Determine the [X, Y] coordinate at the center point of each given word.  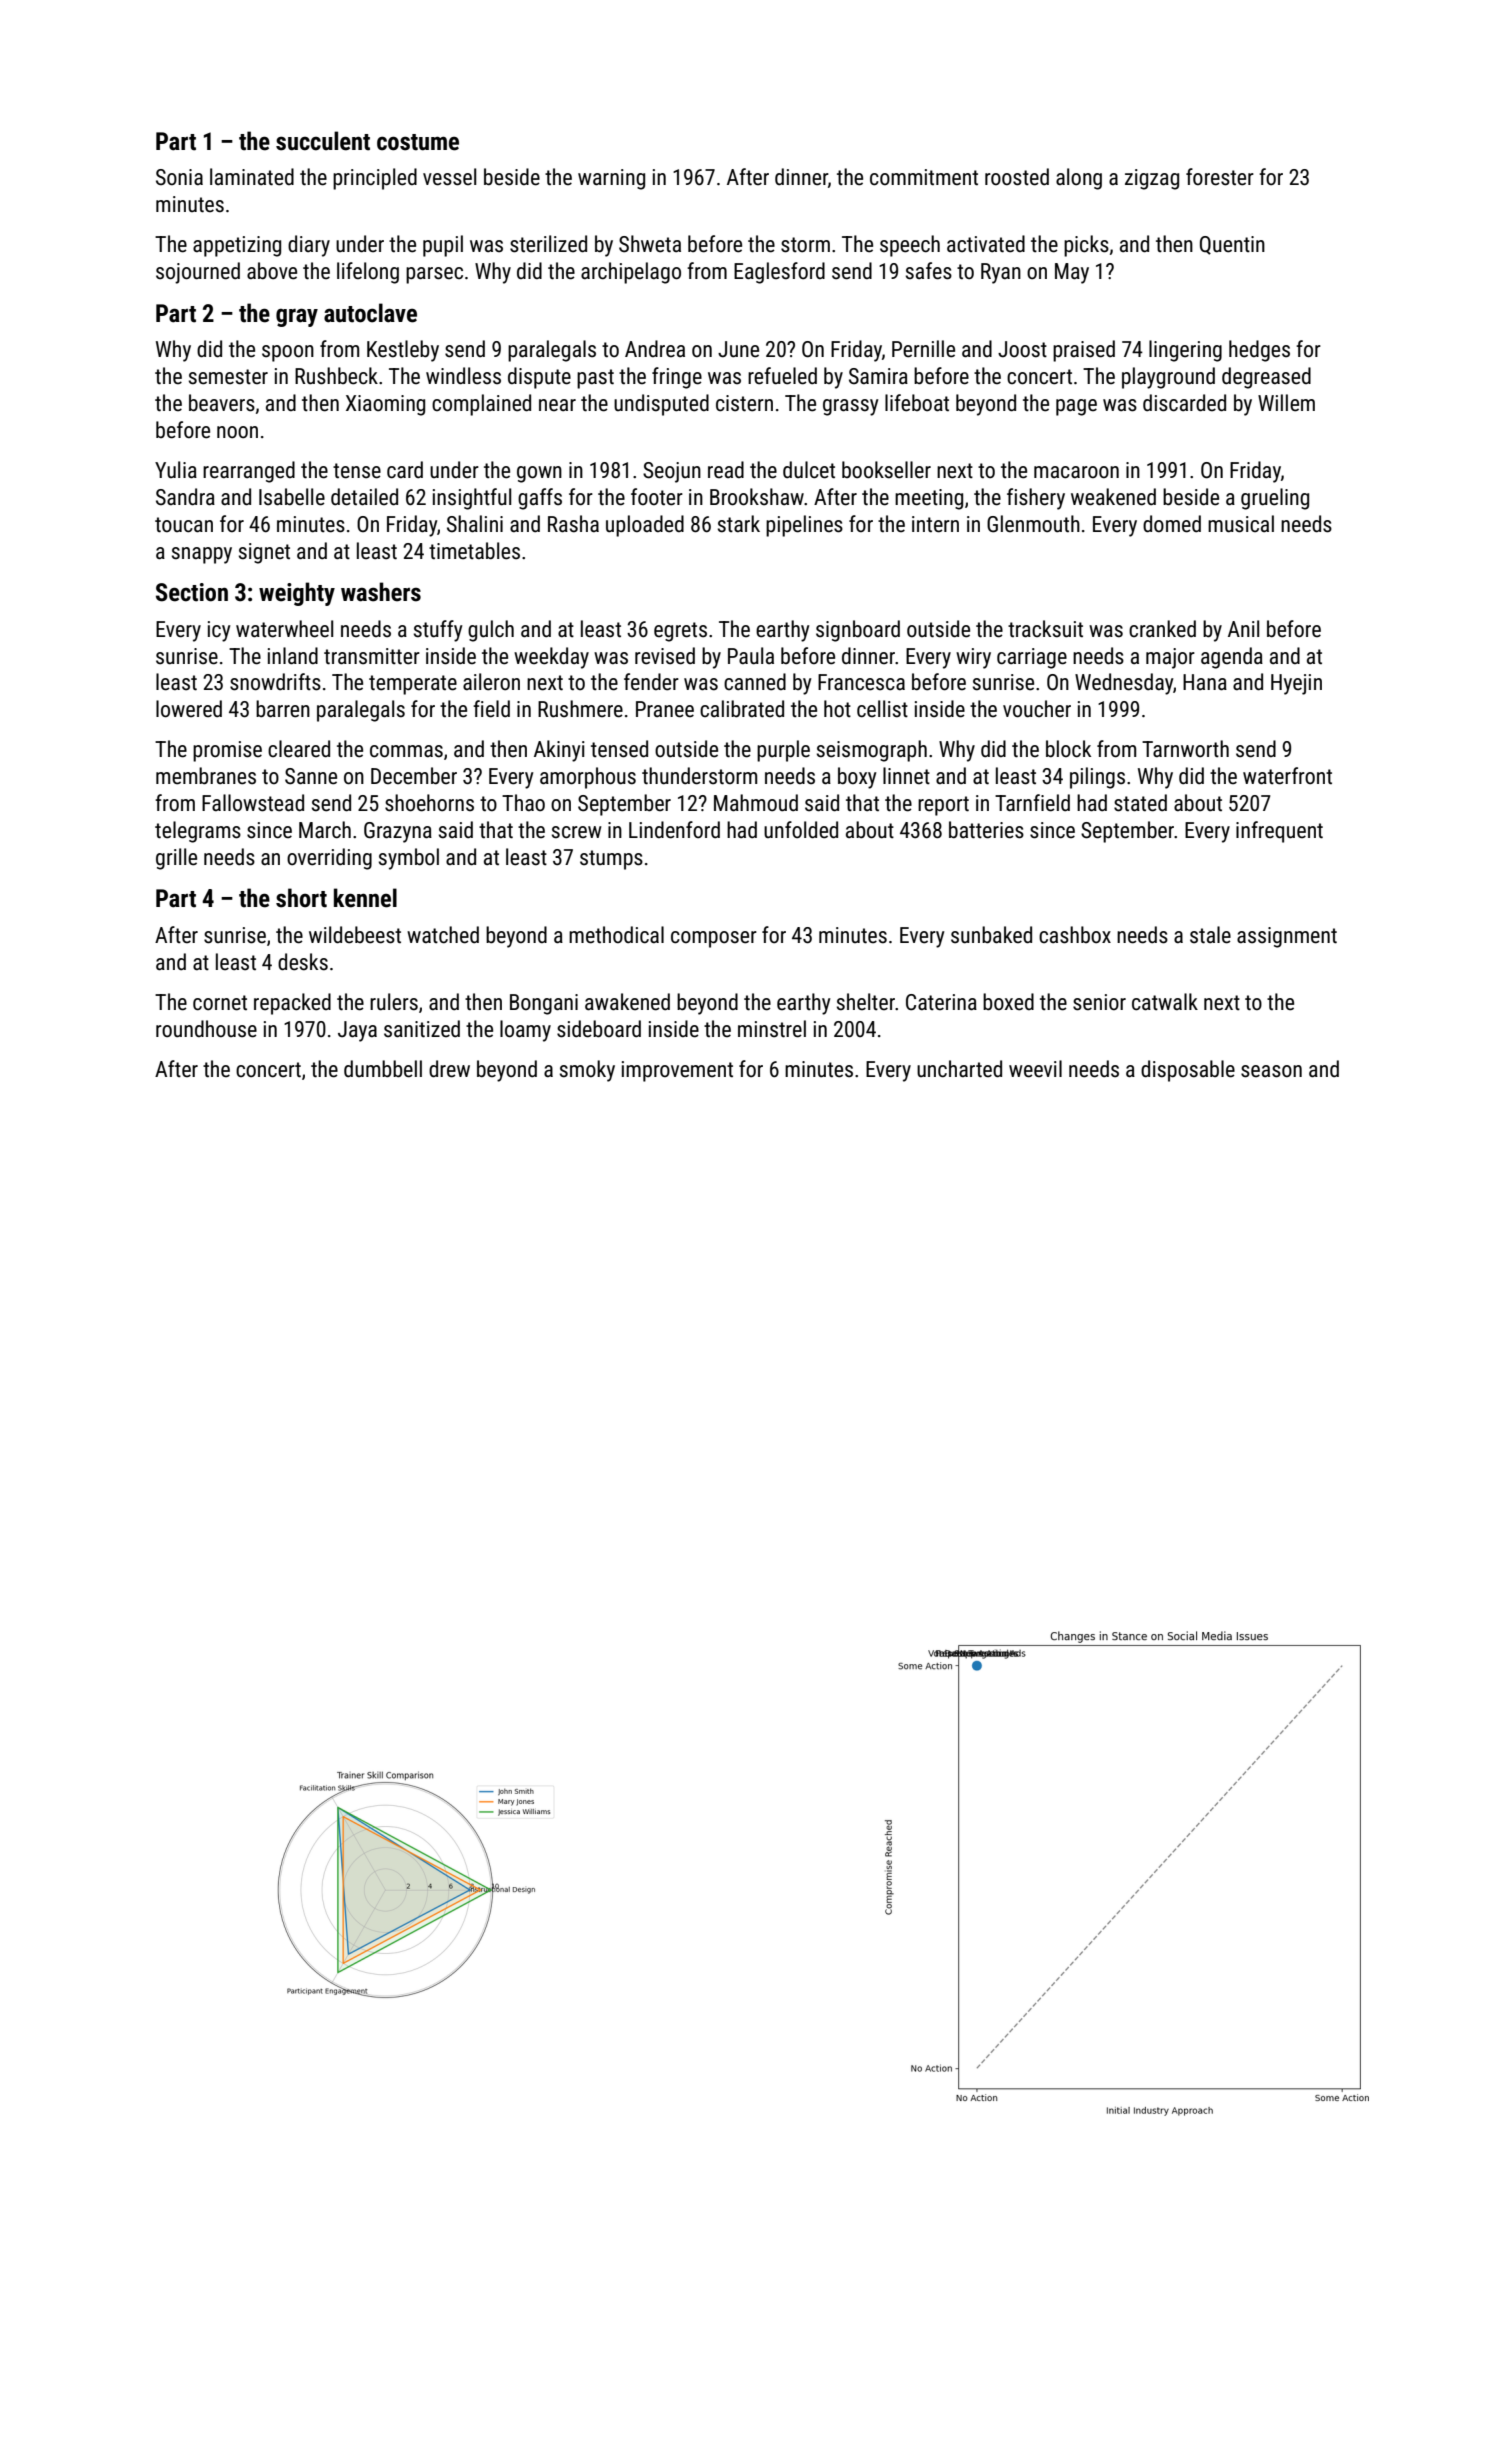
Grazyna [398, 832]
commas [406, 751]
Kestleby [403, 351]
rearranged [249, 472]
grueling [1275, 499]
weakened [1113, 497]
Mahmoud [756, 803]
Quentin [1232, 245]
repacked [292, 1004]
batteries [986, 830]
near [557, 405]
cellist [882, 709]
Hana [1205, 682]
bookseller [886, 470]
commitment [924, 177]
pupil [443, 246]
